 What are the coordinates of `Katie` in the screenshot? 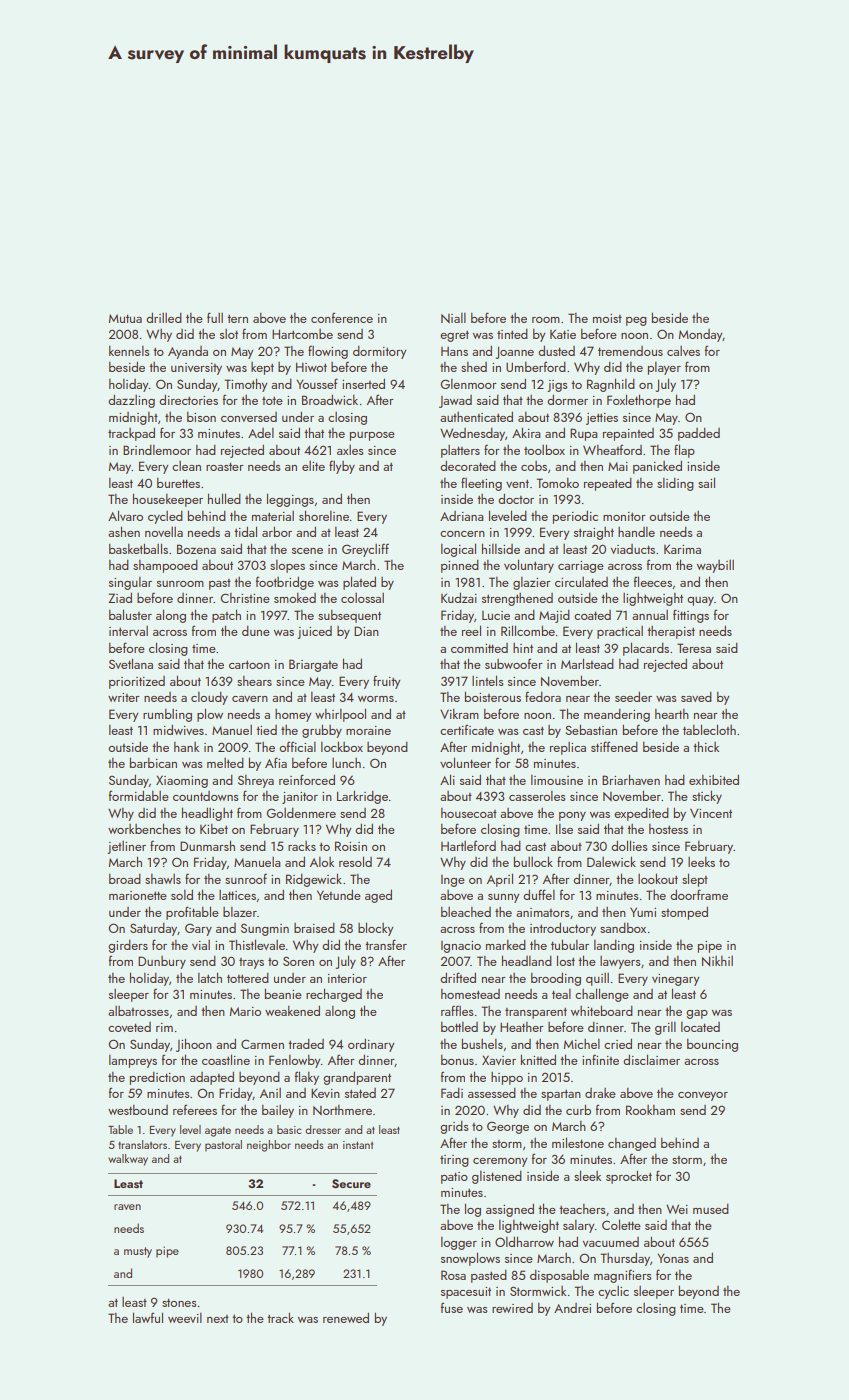 It's located at (563, 334).
